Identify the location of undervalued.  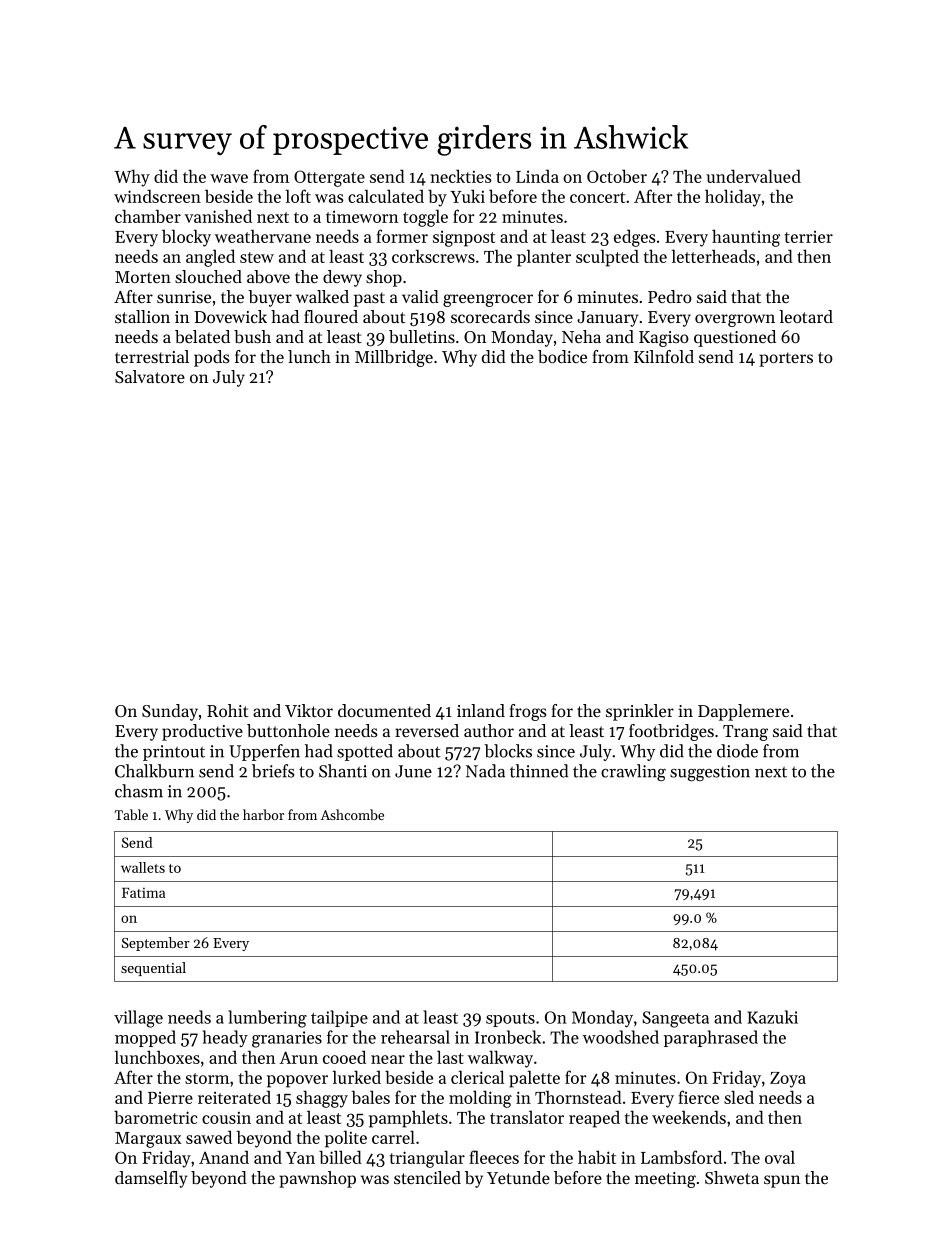
(753, 176).
